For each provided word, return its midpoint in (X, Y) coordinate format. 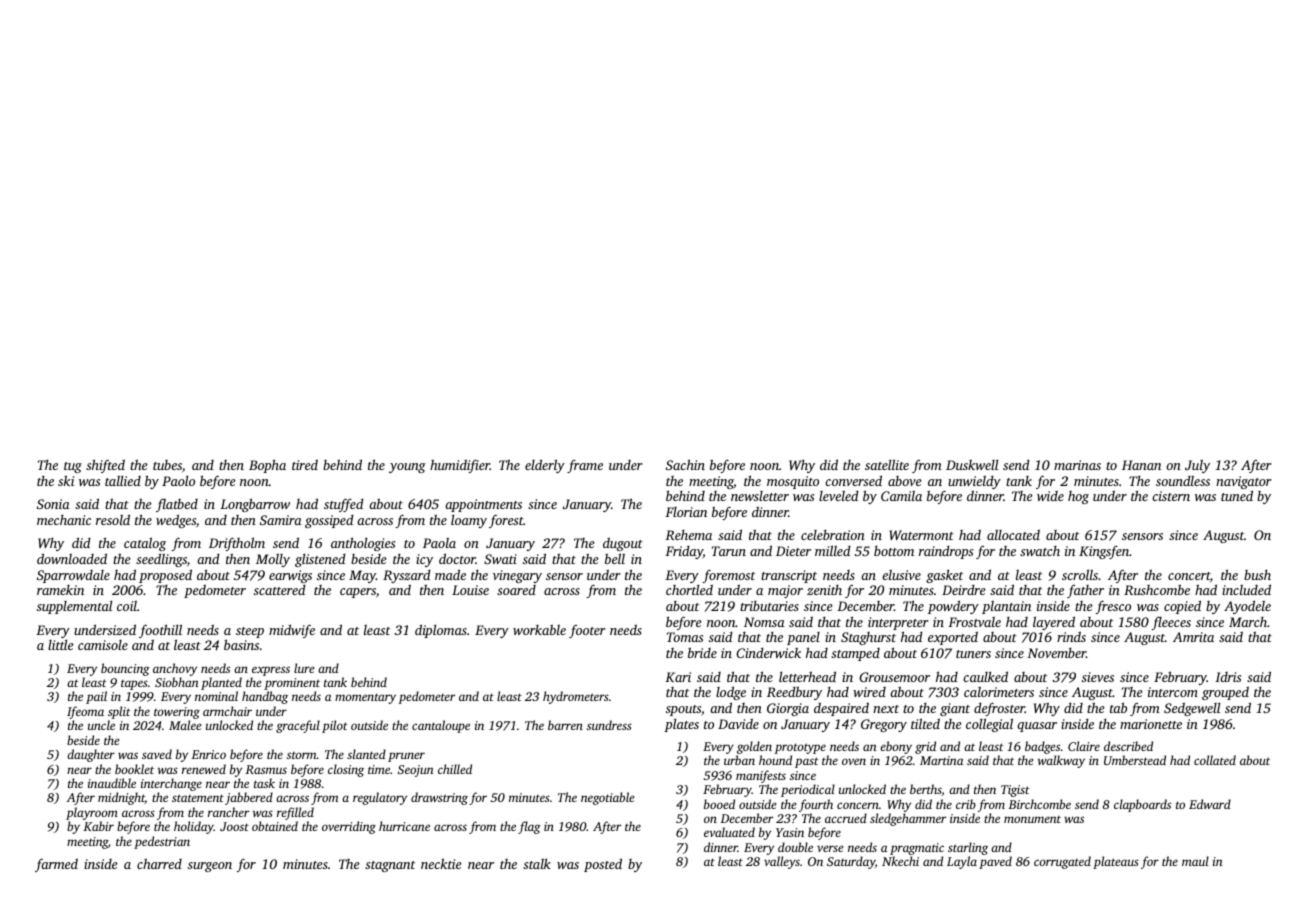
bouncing (125, 669)
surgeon (210, 867)
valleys (782, 862)
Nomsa (764, 622)
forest (506, 521)
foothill (160, 631)
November (1056, 653)
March (1248, 622)
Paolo (178, 480)
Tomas (685, 637)
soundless (1183, 481)
